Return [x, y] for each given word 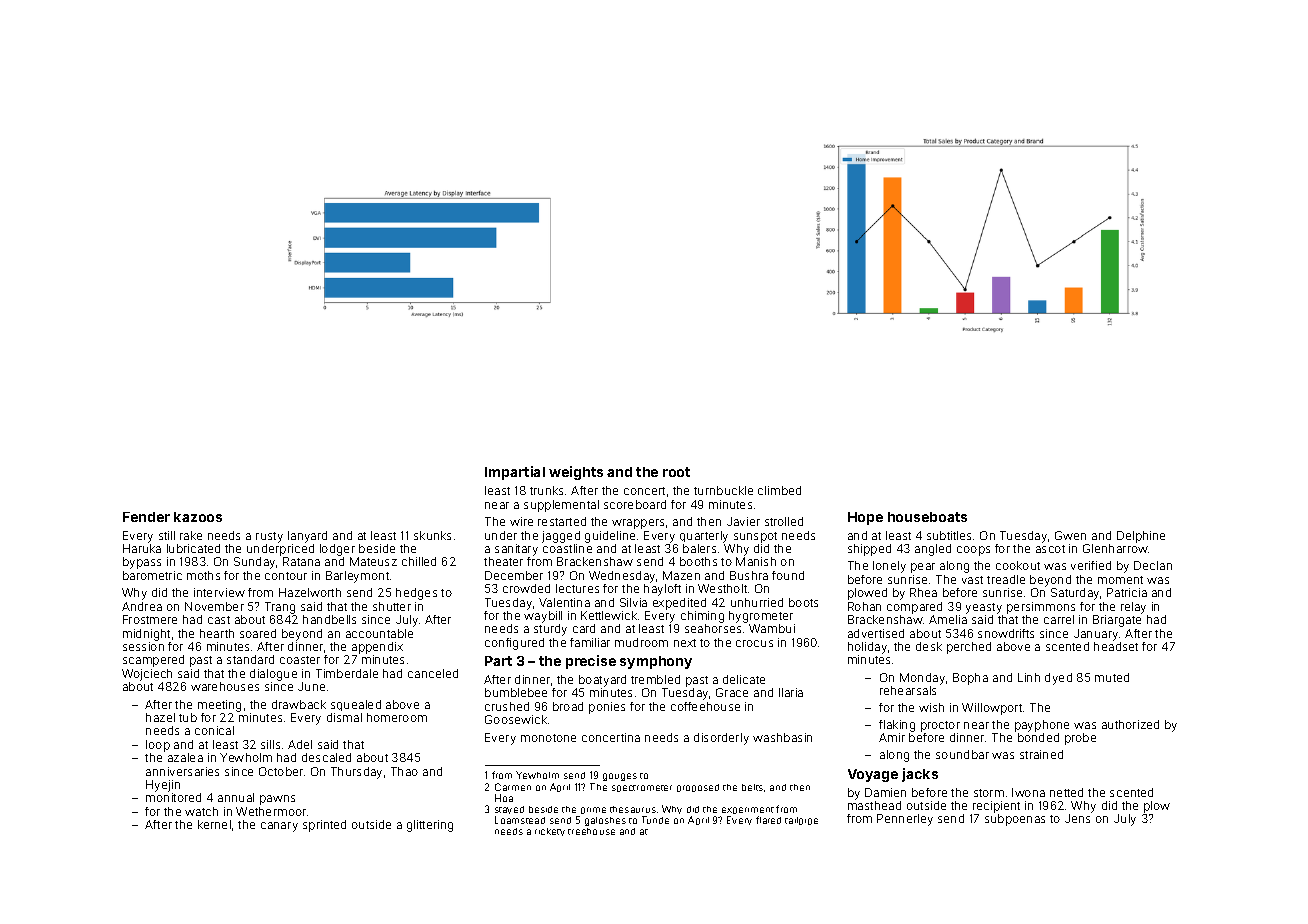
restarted [562, 521]
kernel [214, 824]
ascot [1050, 549]
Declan [1153, 565]
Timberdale [347, 673]
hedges [416, 594]
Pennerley [905, 820]
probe [1080, 739]
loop [158, 746]
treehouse [591, 831]
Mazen [681, 575]
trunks [546, 490]
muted [1112, 677]
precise [591, 662]
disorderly [721, 739]
